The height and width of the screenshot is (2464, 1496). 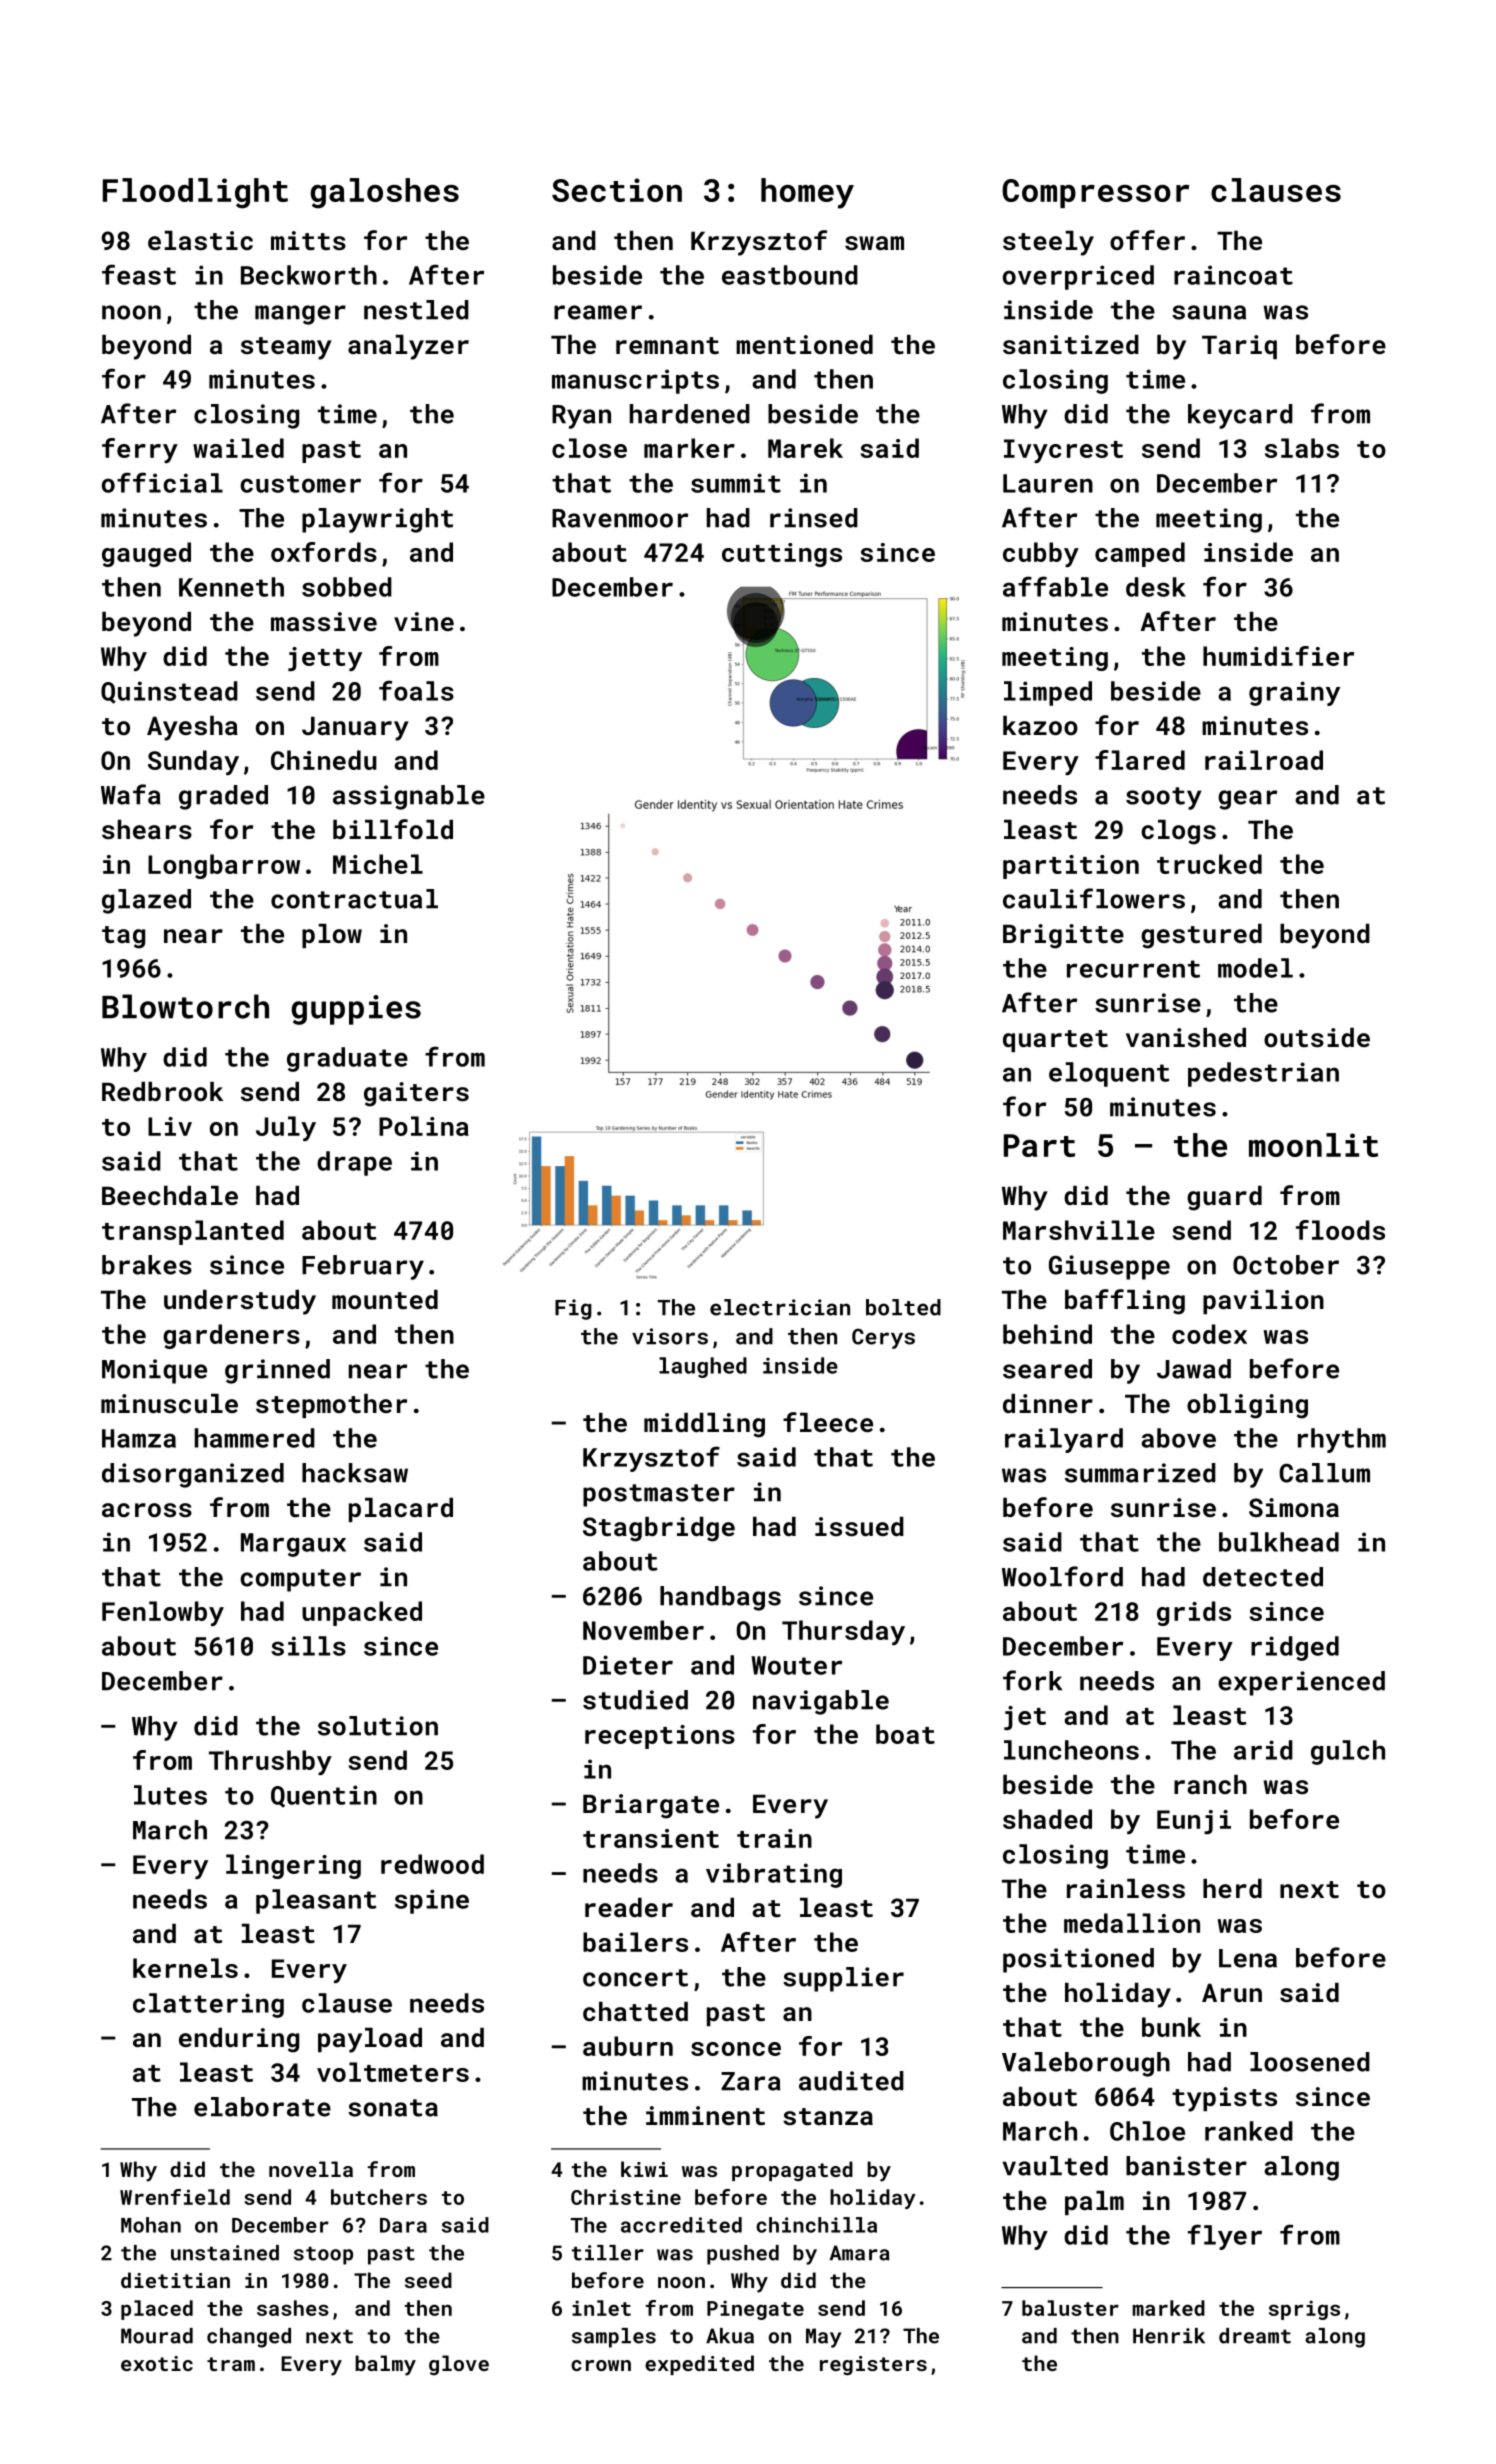 I want to click on placard, so click(x=401, y=1510).
